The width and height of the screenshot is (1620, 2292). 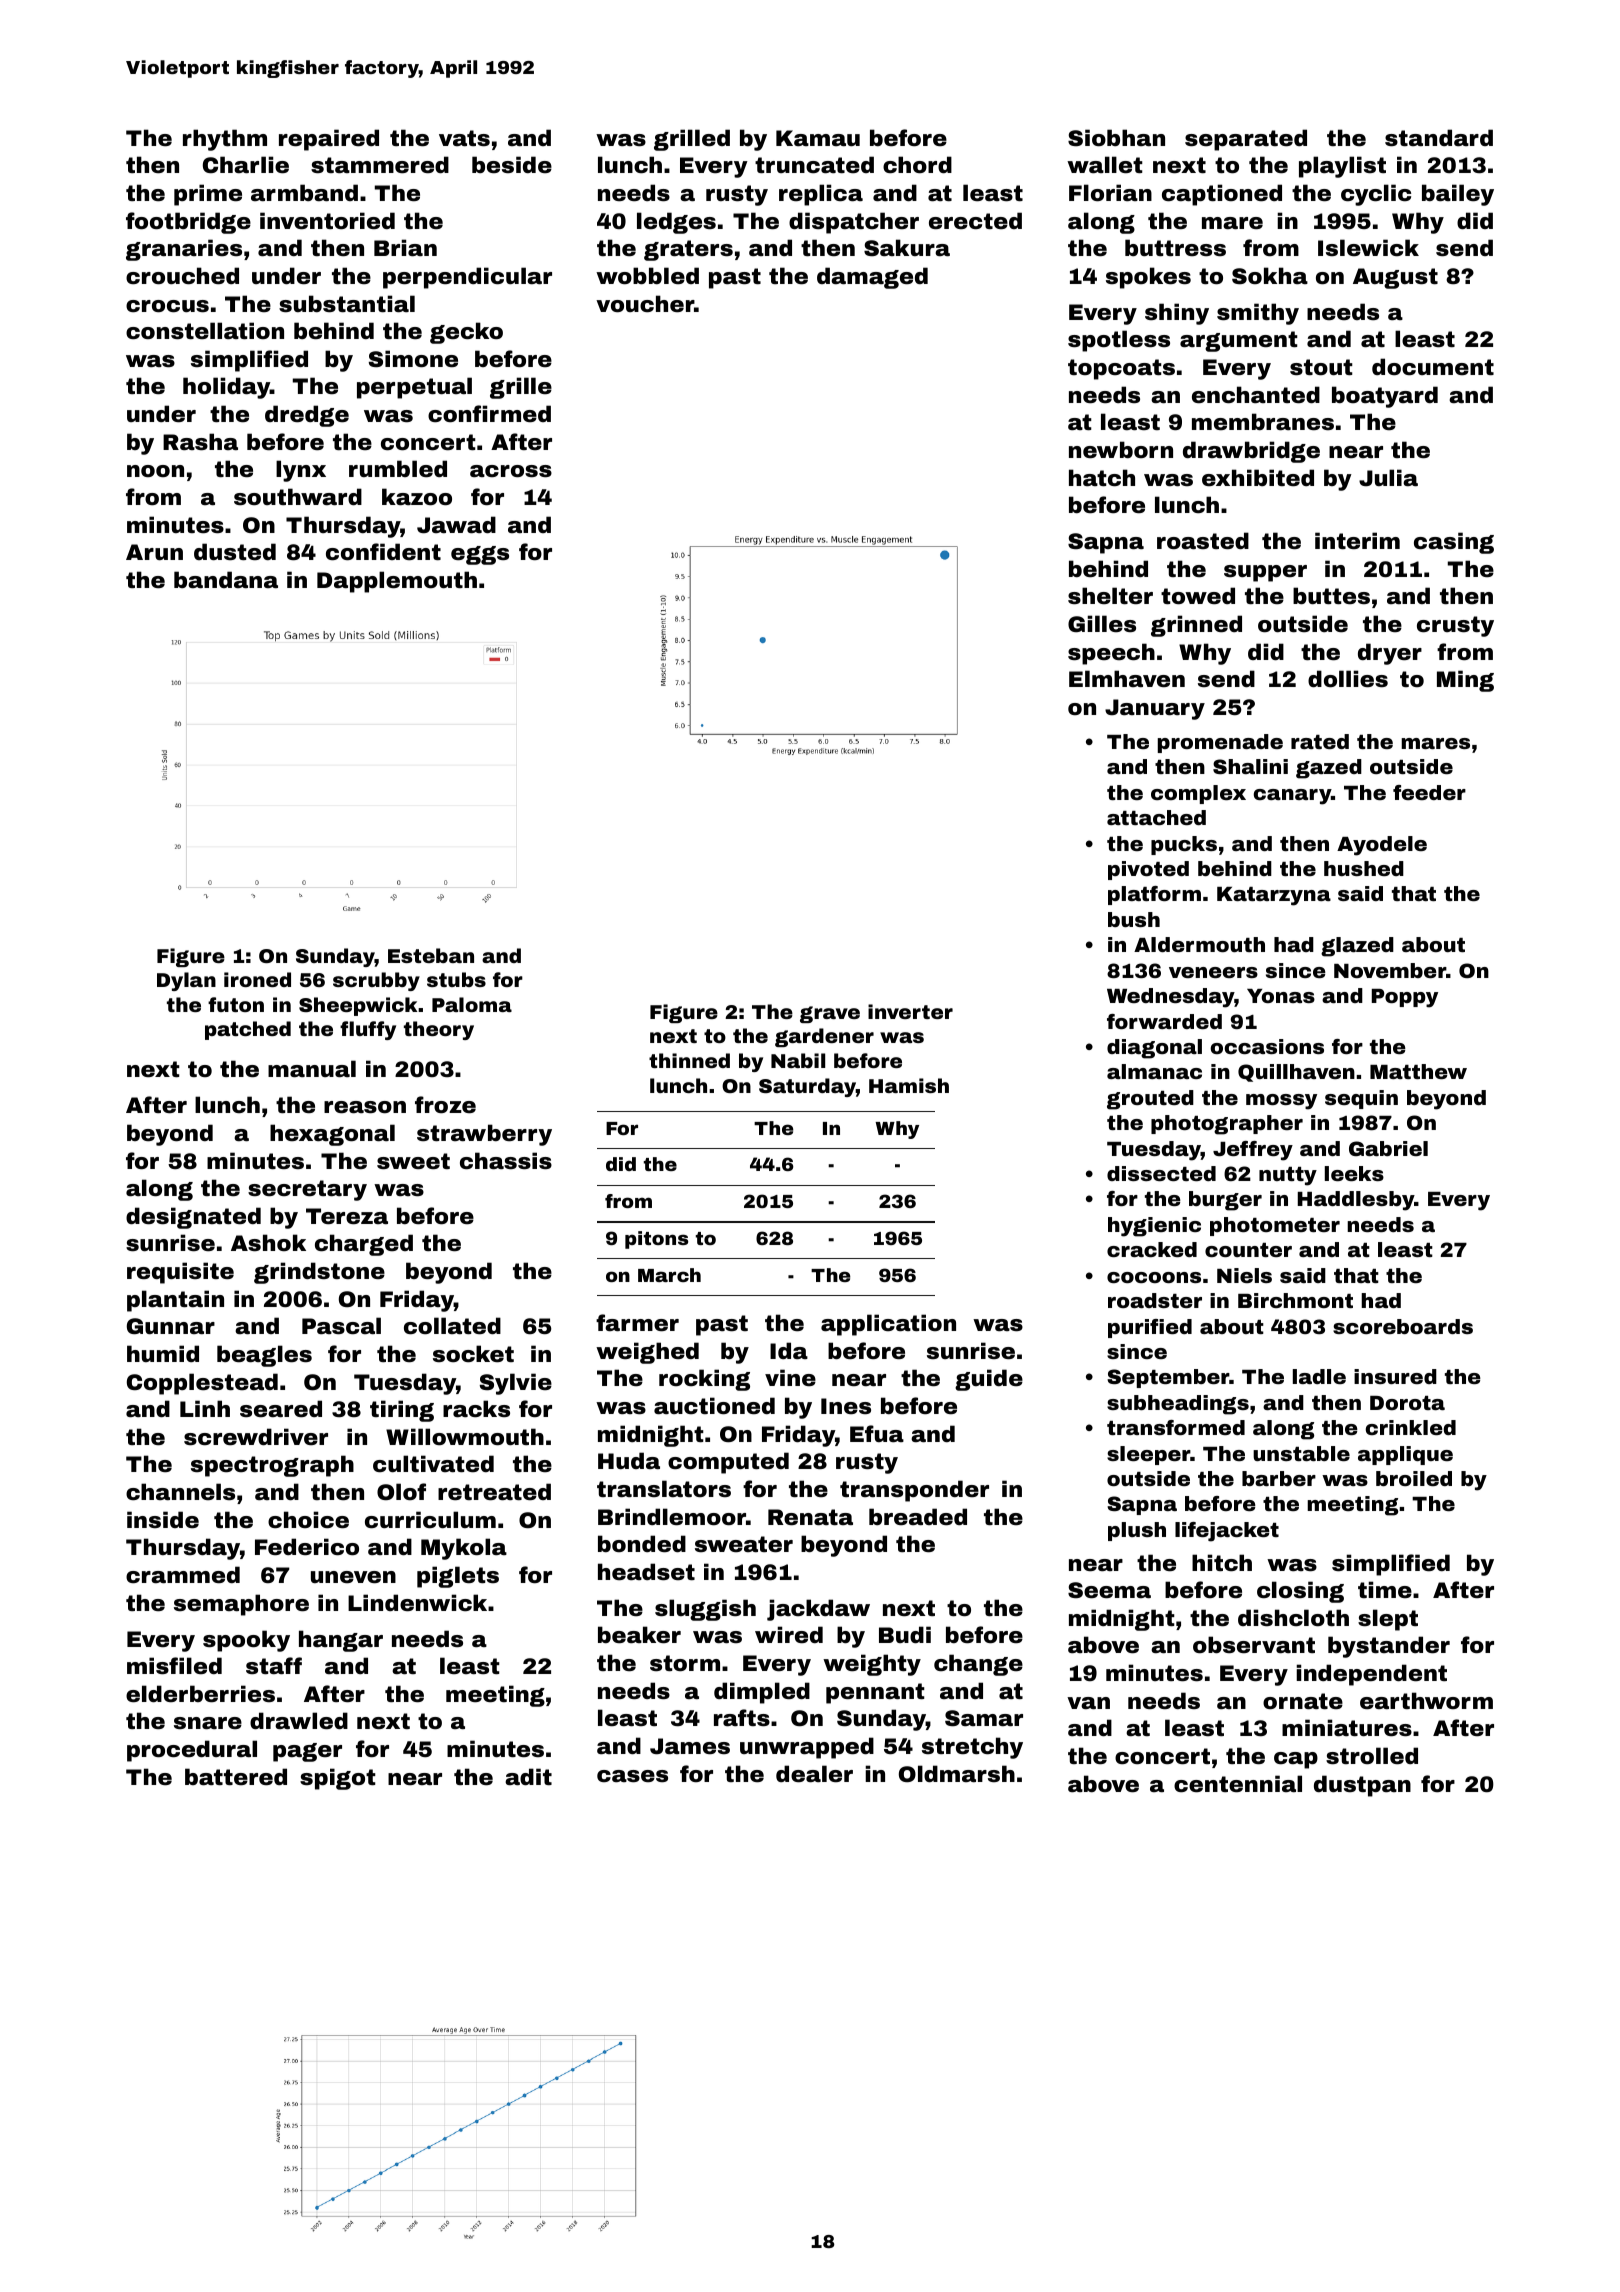 I want to click on spigot, so click(x=338, y=1779).
